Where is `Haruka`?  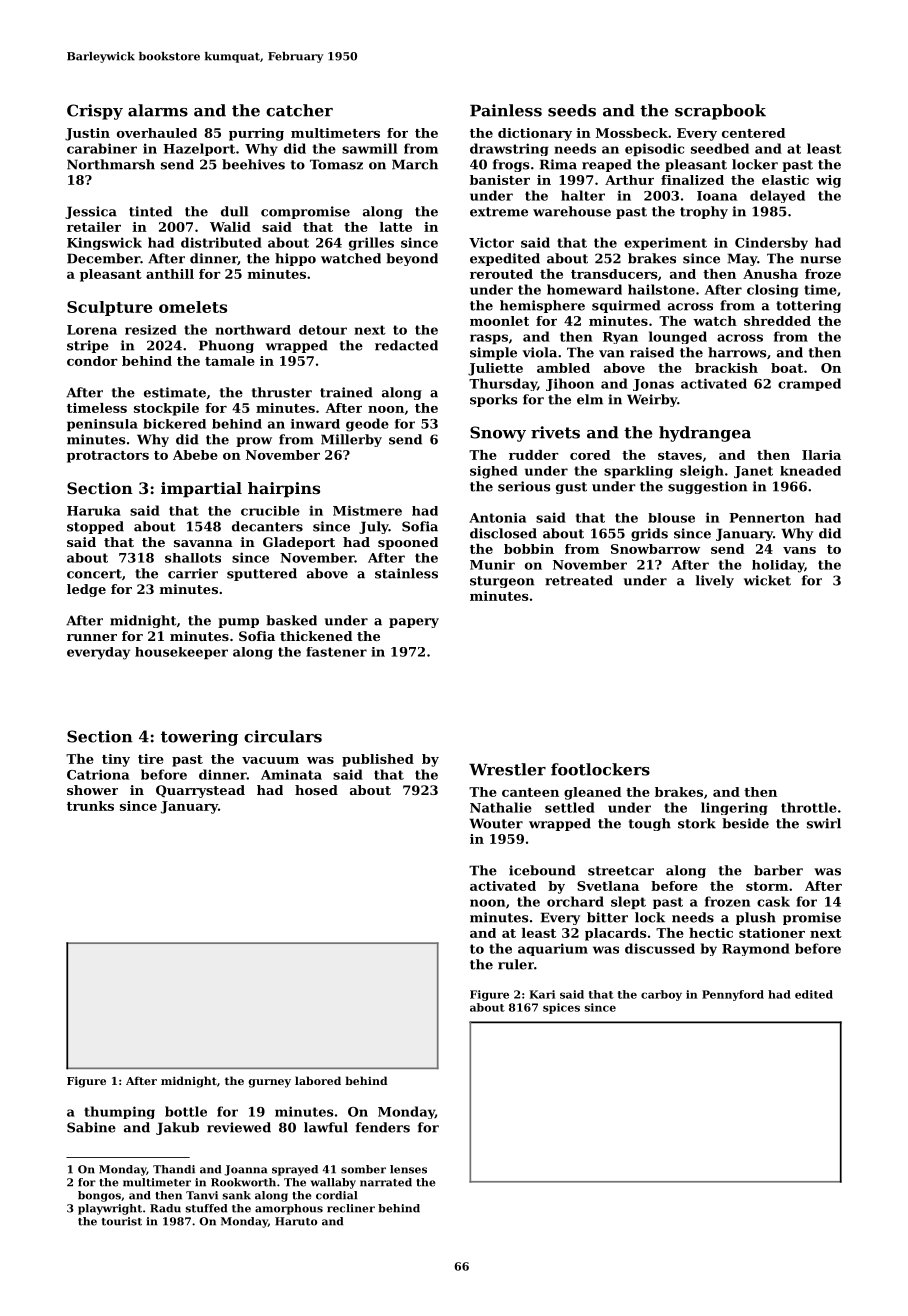
Haruka is located at coordinates (94, 511).
